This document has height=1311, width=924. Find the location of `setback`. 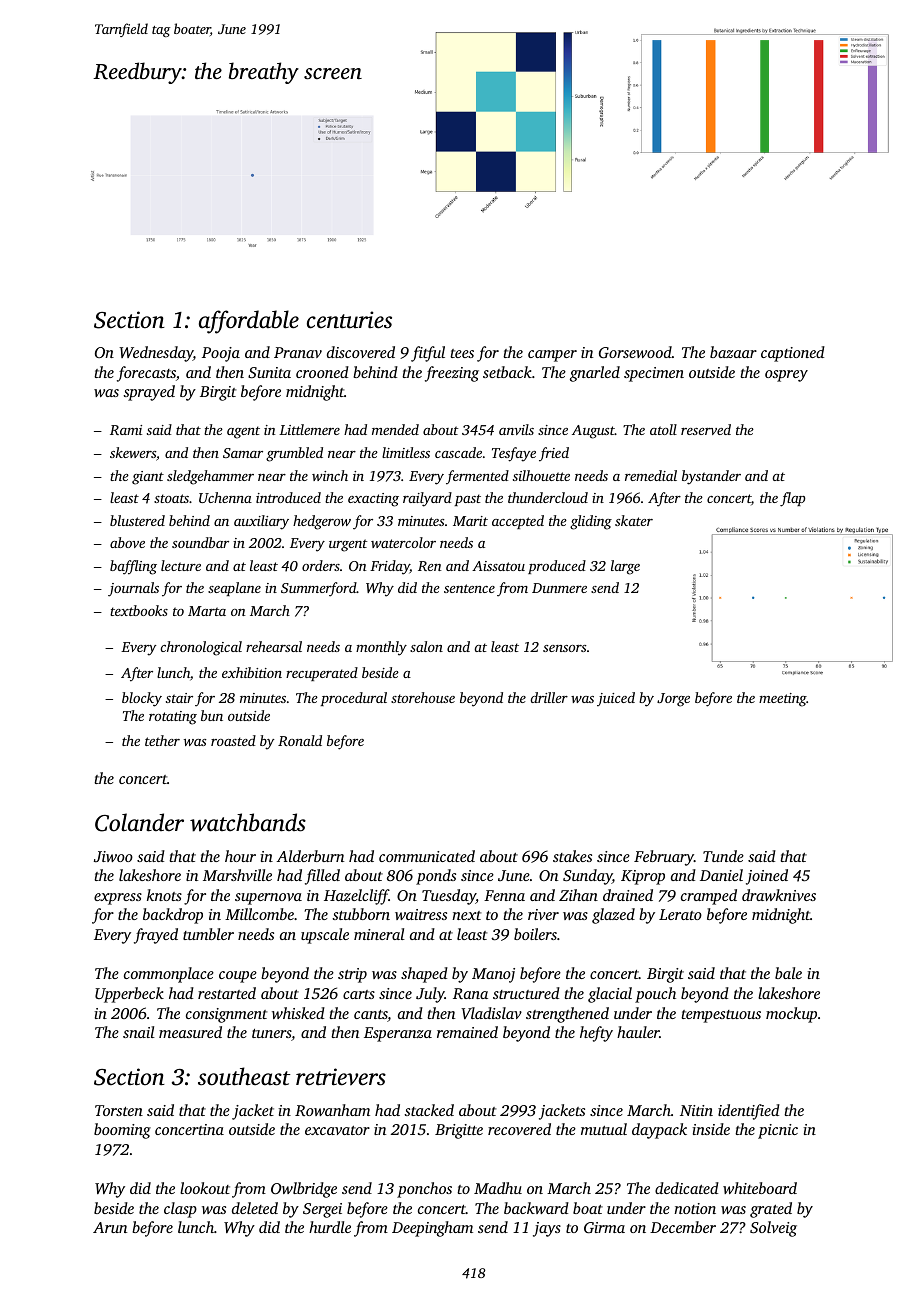

setback is located at coordinates (507, 372).
